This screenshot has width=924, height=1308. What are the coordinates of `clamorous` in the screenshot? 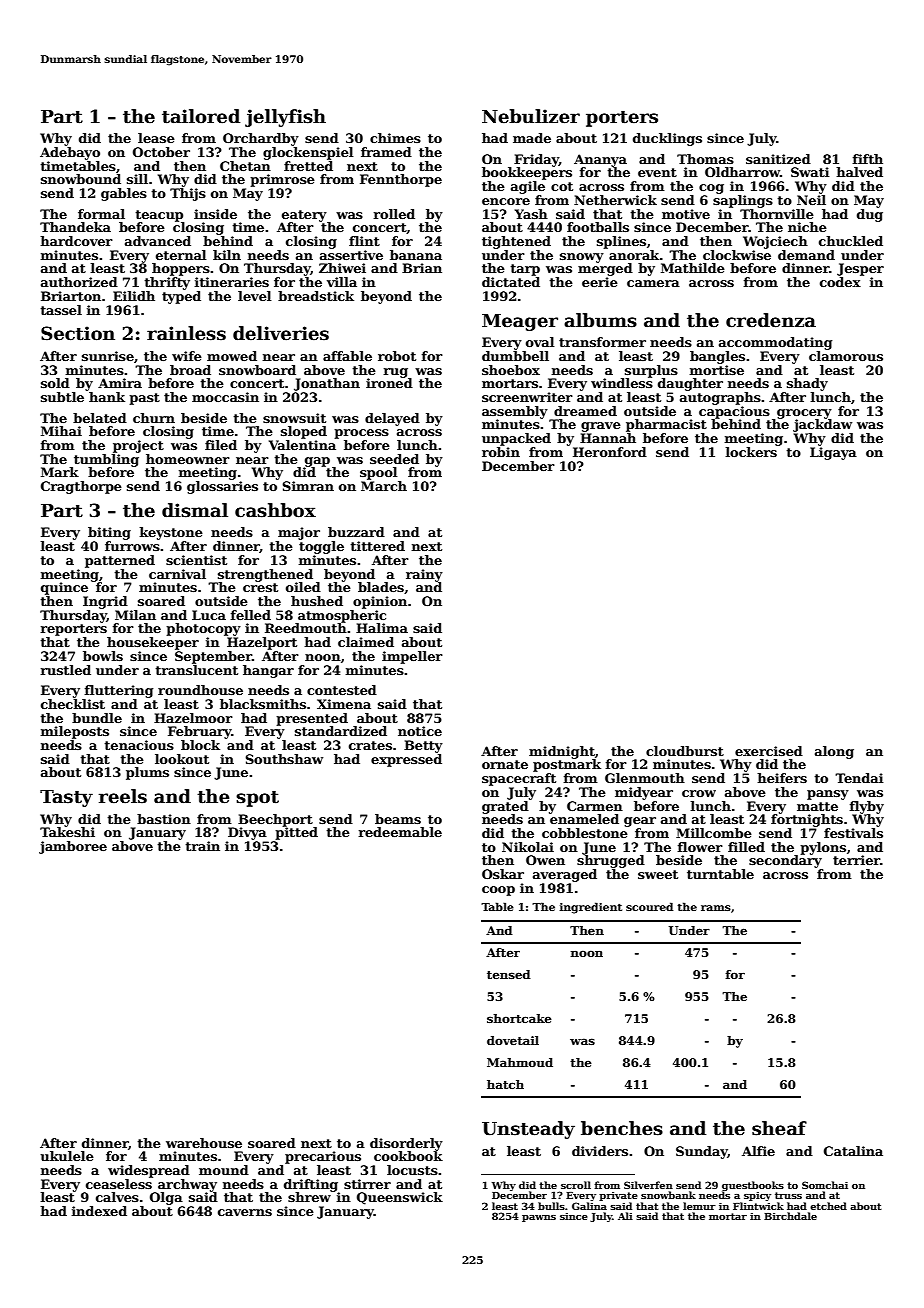 It's located at (846, 356).
